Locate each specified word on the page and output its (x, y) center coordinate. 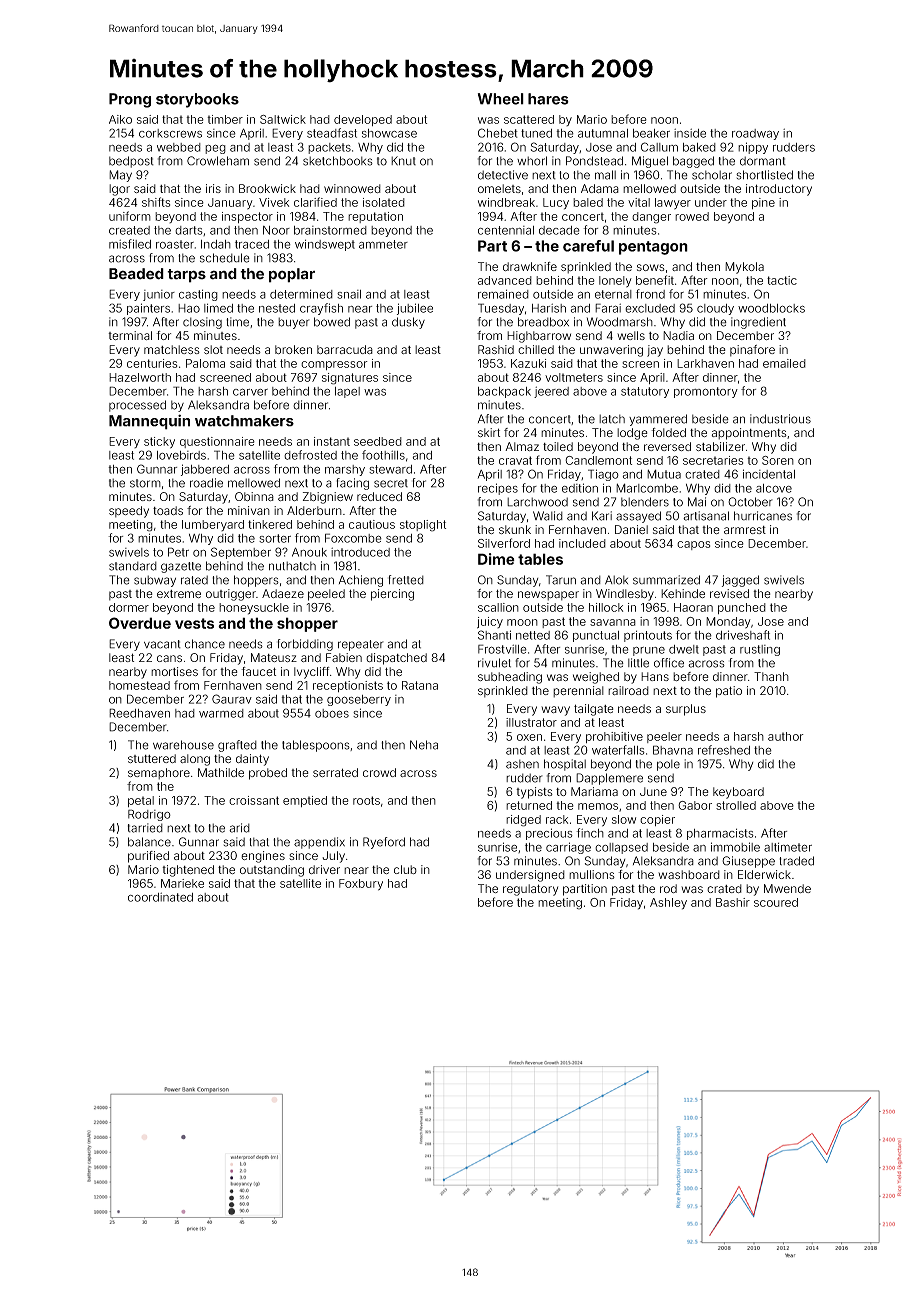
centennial (506, 230)
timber (225, 119)
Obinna (254, 496)
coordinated (160, 897)
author (786, 736)
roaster (175, 244)
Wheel (501, 99)
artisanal (706, 516)
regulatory (530, 890)
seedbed (378, 441)
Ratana (420, 685)
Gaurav (232, 699)
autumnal (603, 133)
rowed (692, 216)
